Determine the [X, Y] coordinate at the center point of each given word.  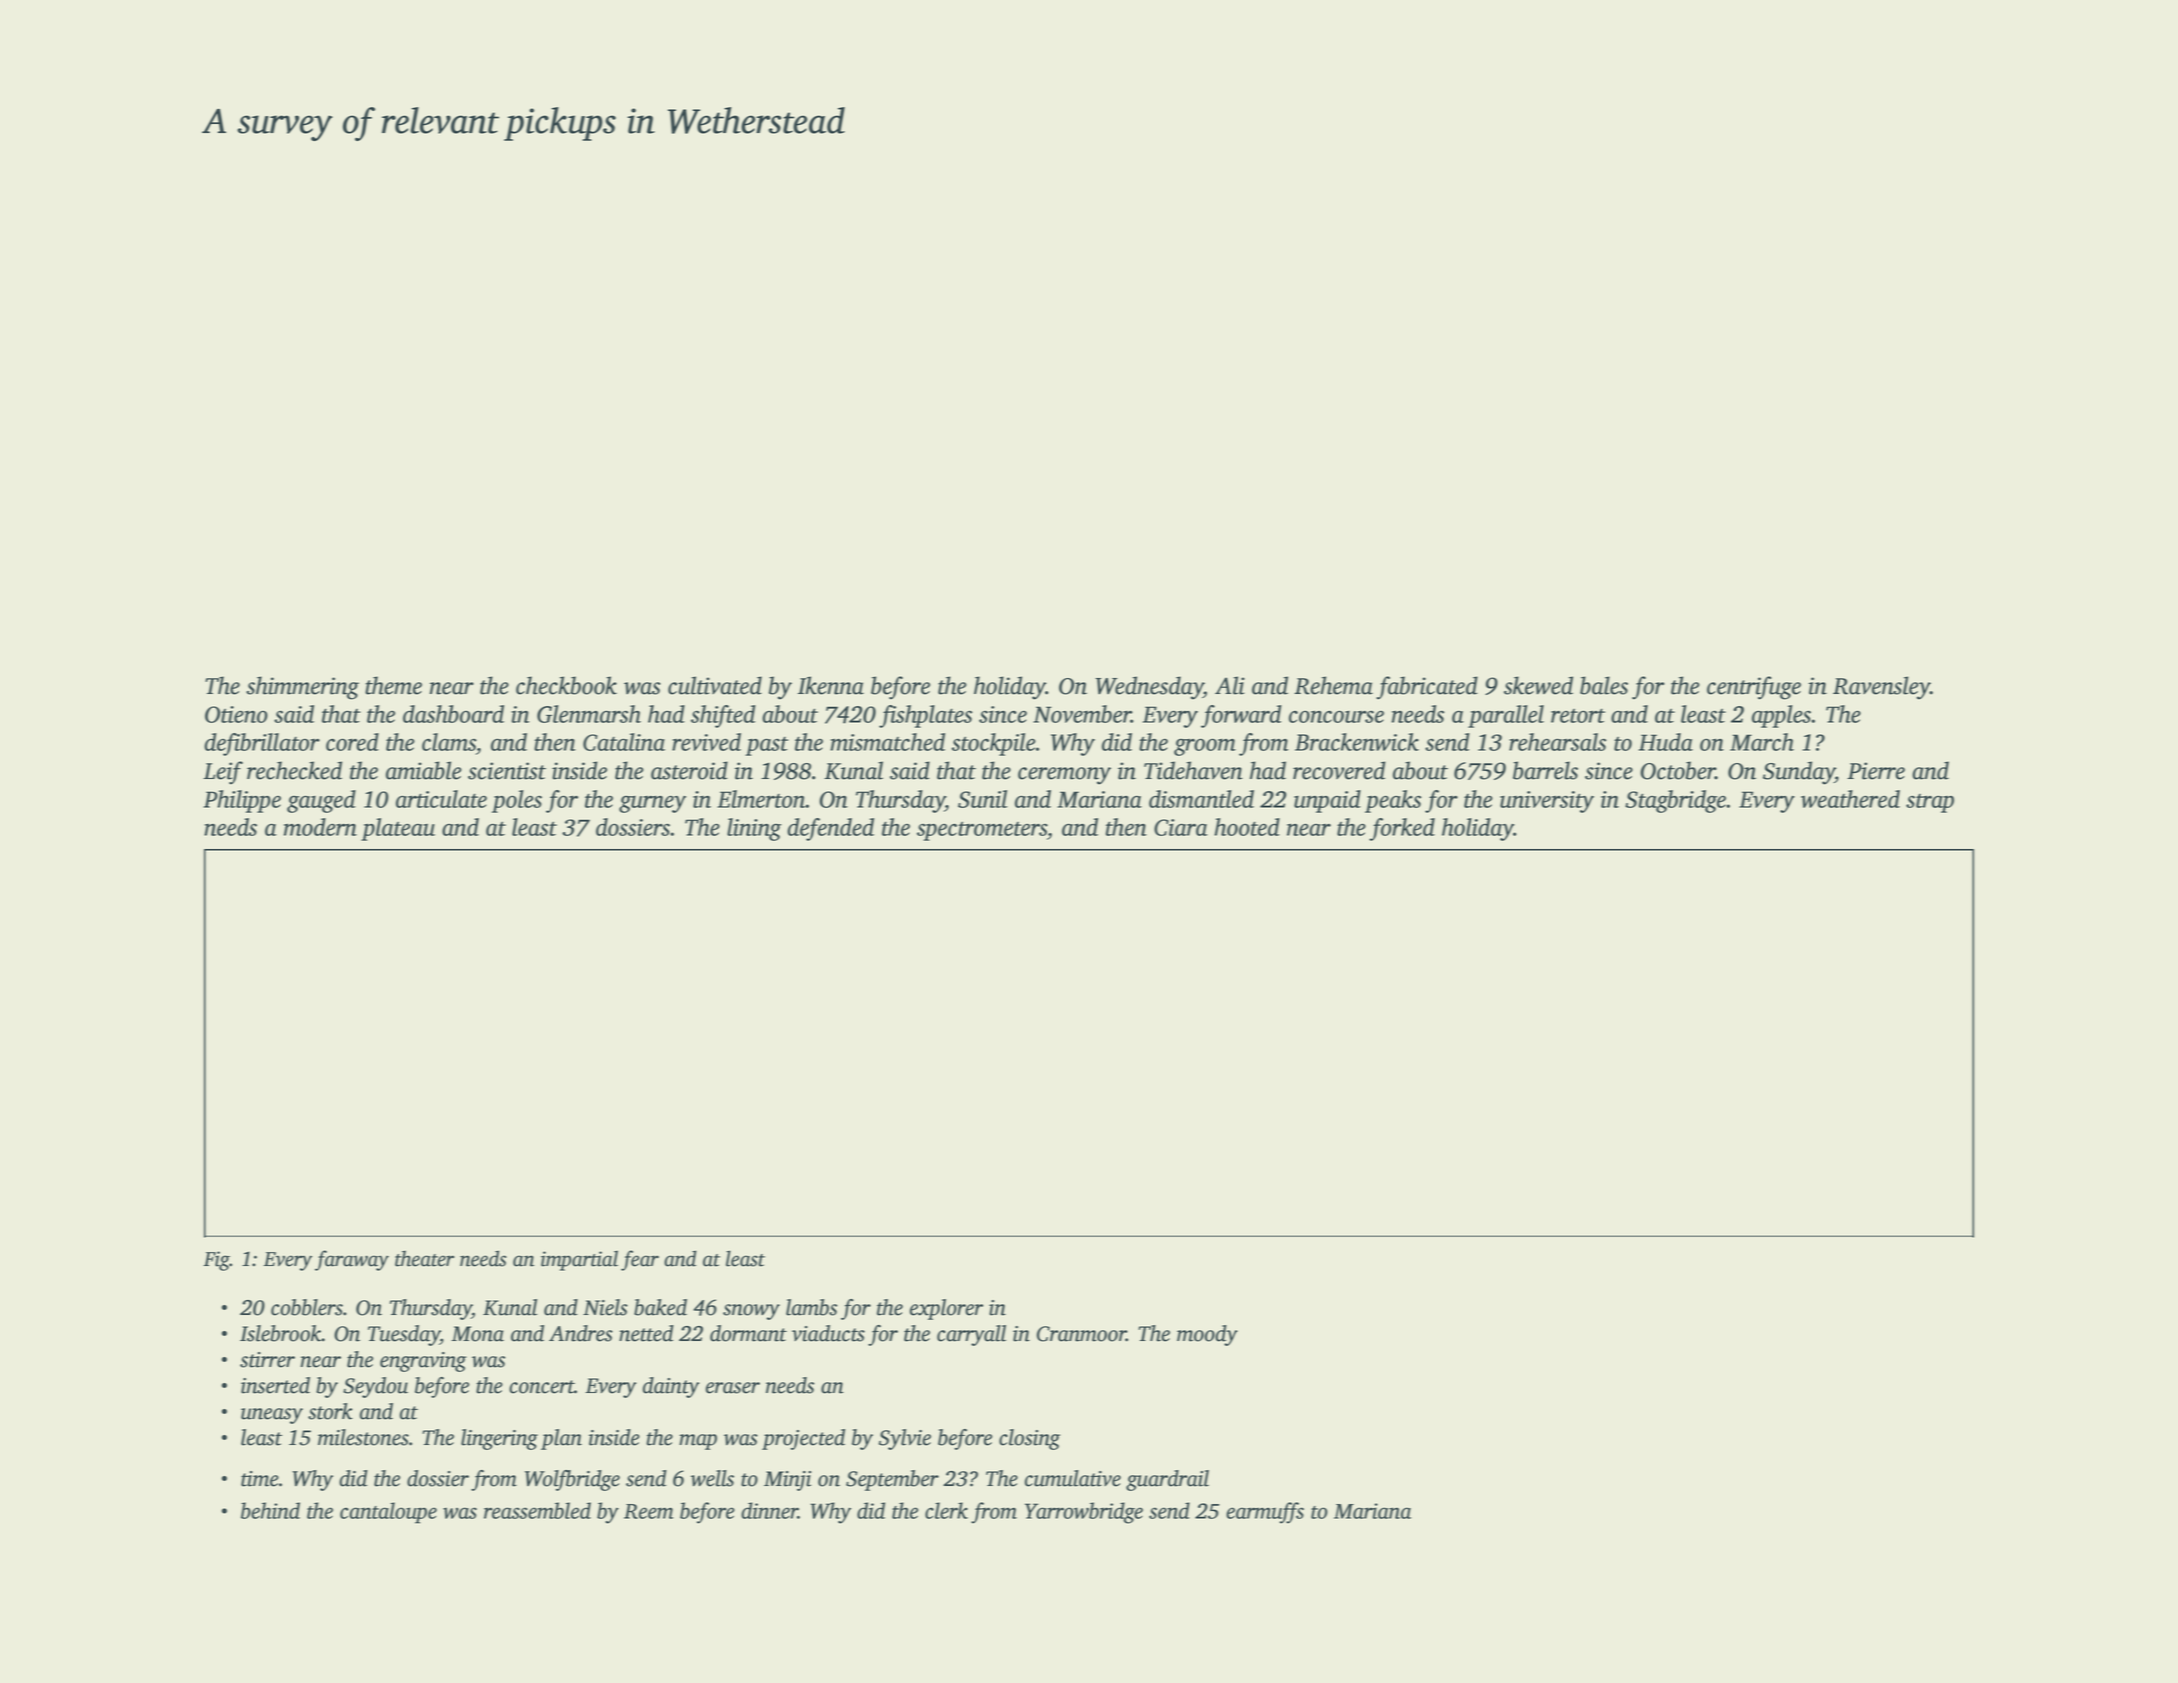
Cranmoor [1081, 1334]
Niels [605, 1307]
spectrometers [982, 831]
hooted [1247, 827]
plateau [398, 829]
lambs [811, 1307]
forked [1402, 829]
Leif [223, 773]
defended [830, 829]
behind [270, 1510]
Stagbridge [1675, 801]
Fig [216, 1261]
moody [1207, 1335]
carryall [971, 1335]
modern [320, 827]
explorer [946, 1309]
